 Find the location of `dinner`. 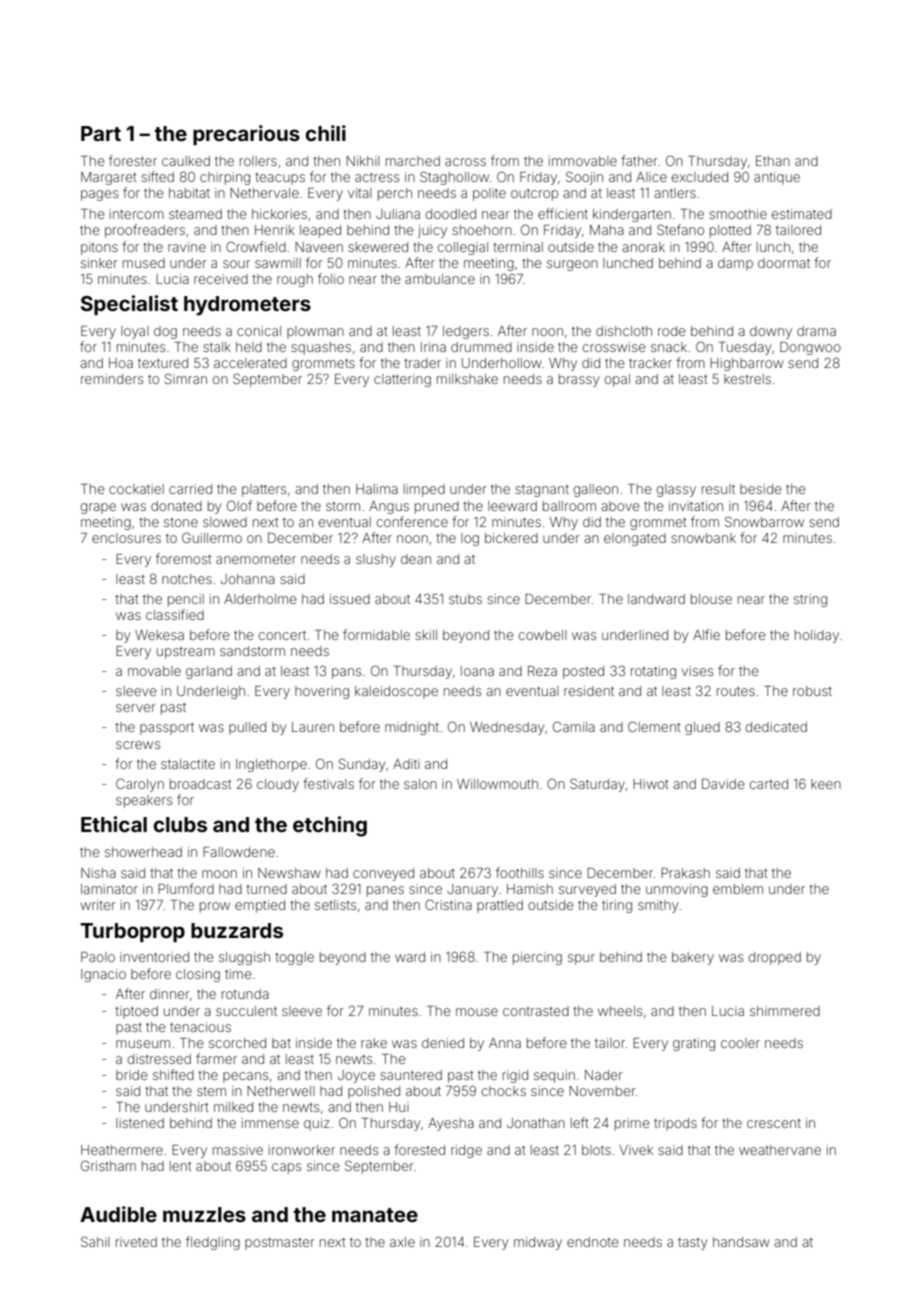

dinner is located at coordinates (170, 994).
